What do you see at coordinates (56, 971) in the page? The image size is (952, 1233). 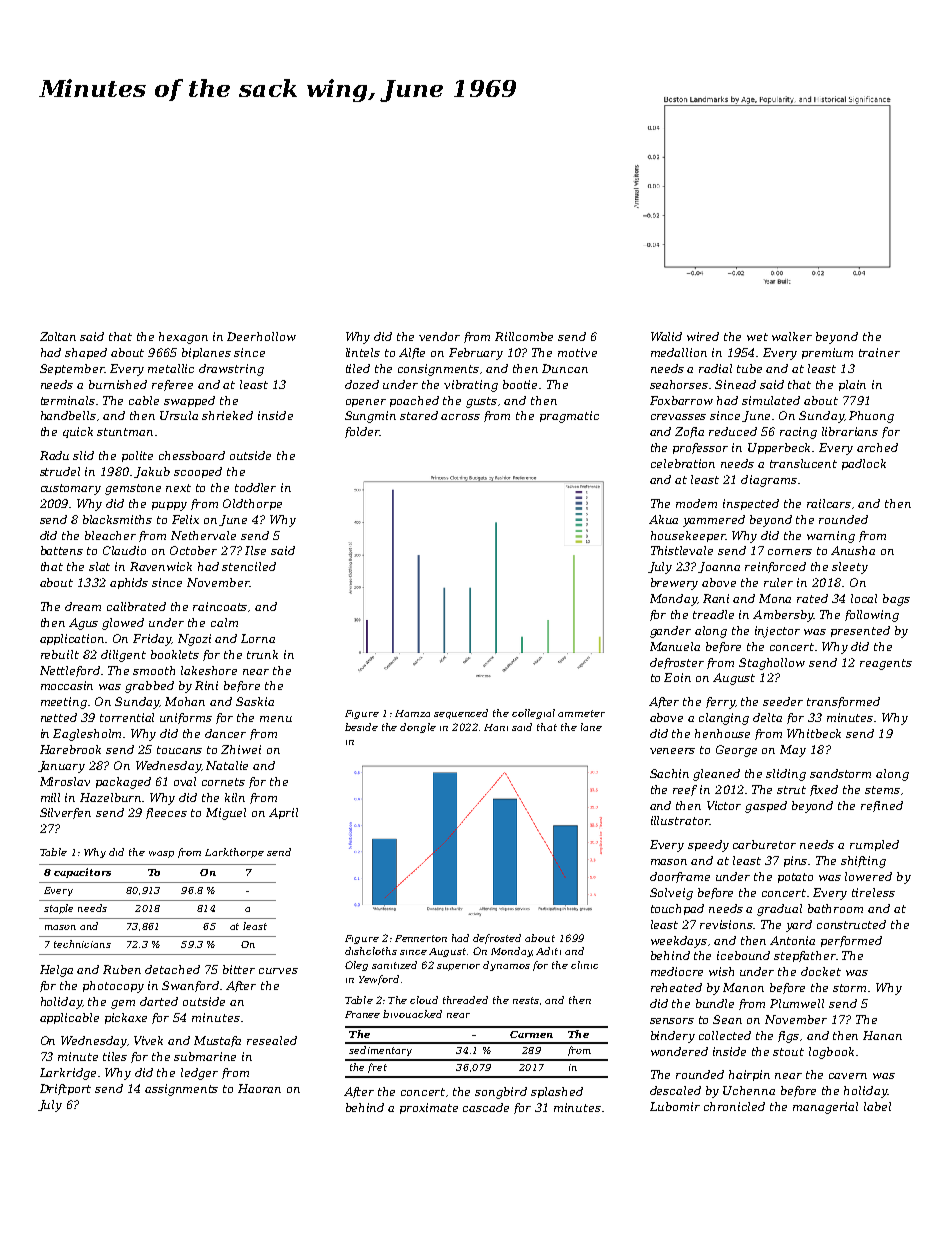 I see `Helga` at bounding box center [56, 971].
